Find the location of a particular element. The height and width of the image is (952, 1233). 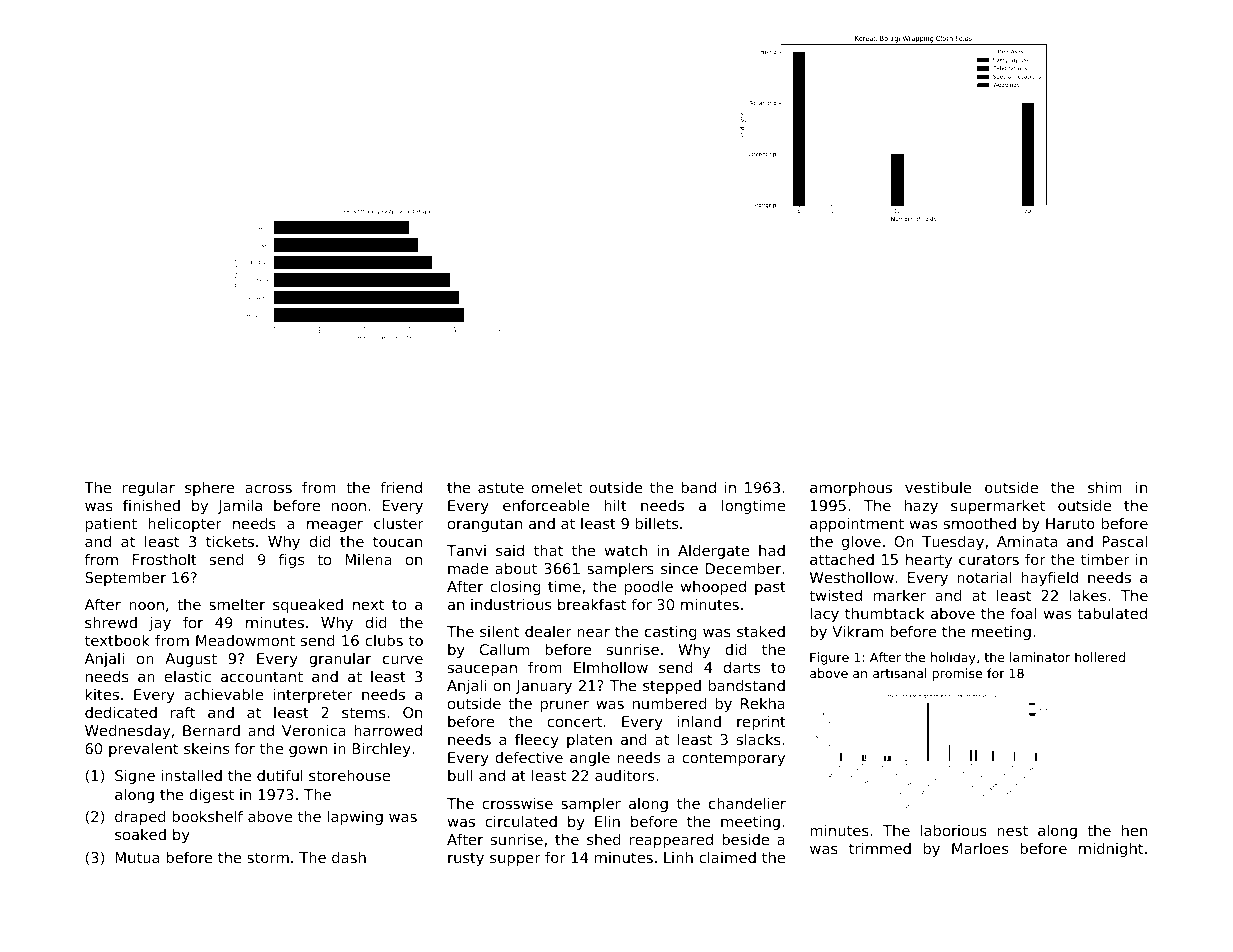

near is located at coordinates (593, 632).
